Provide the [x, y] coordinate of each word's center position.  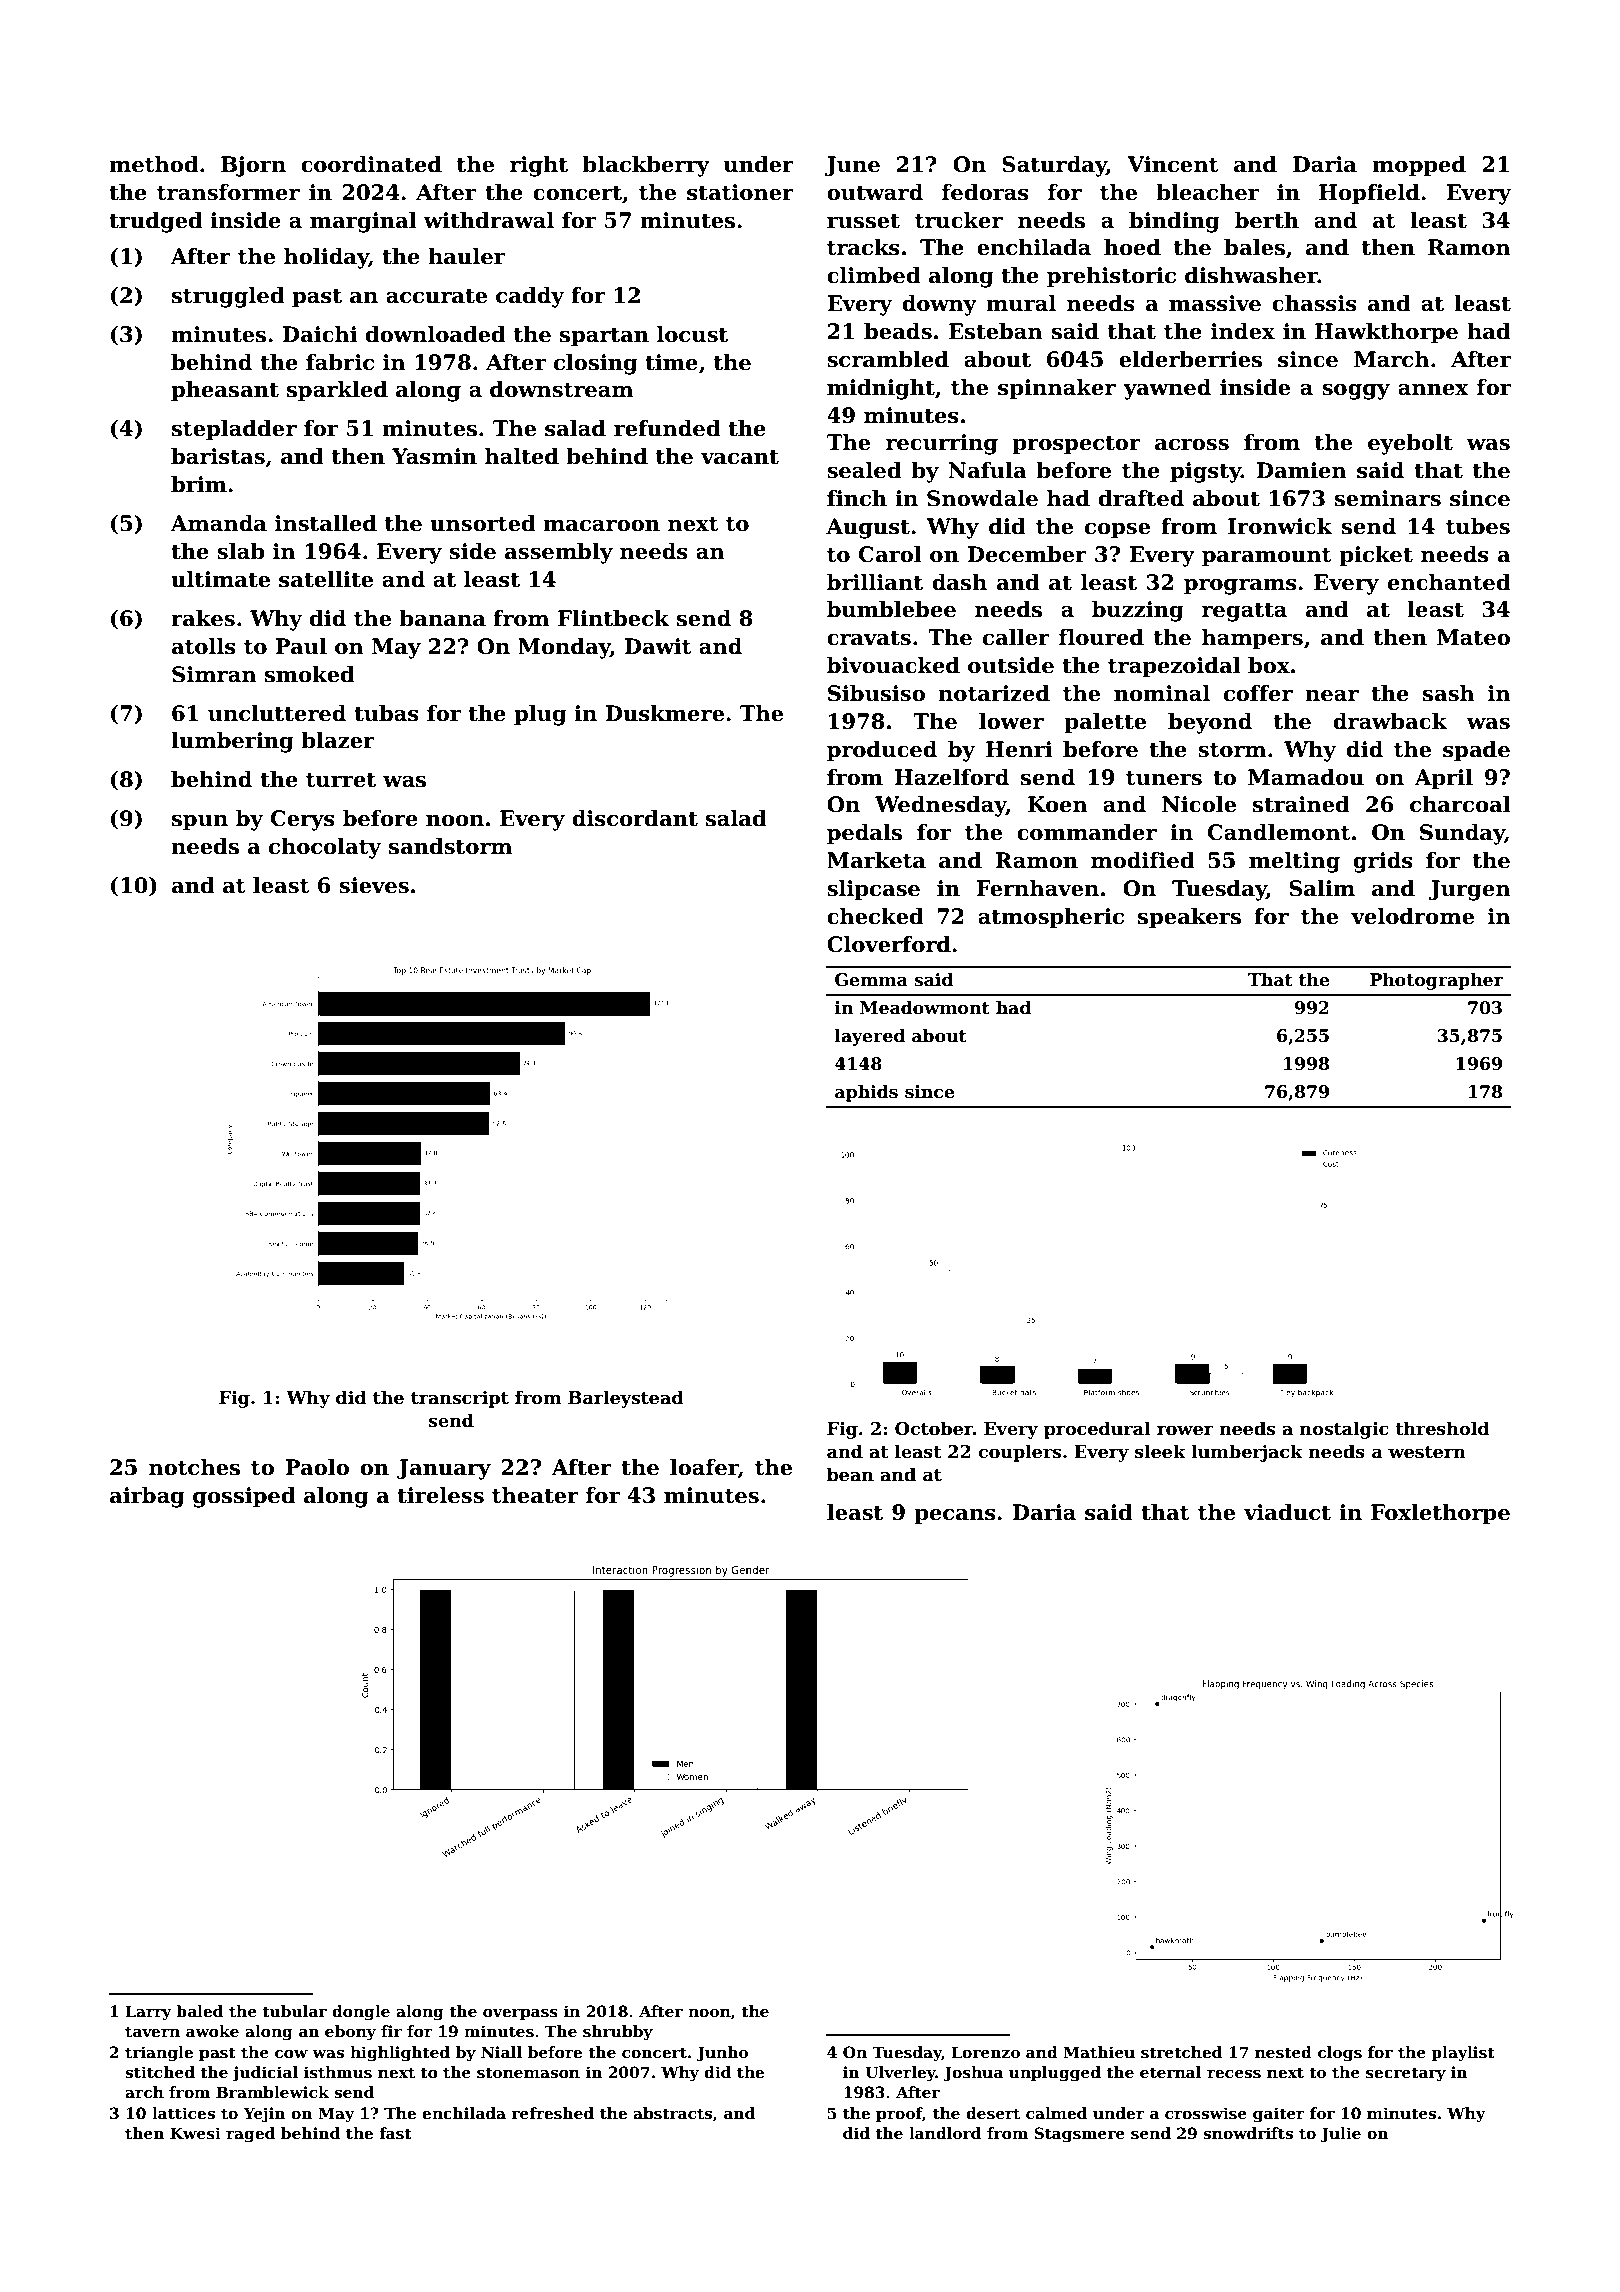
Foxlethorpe [1440, 1514]
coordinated [371, 164]
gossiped [244, 1497]
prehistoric [1111, 277]
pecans [955, 1517]
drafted [1141, 498]
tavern [152, 2031]
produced [882, 751]
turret [341, 780]
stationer [740, 192]
